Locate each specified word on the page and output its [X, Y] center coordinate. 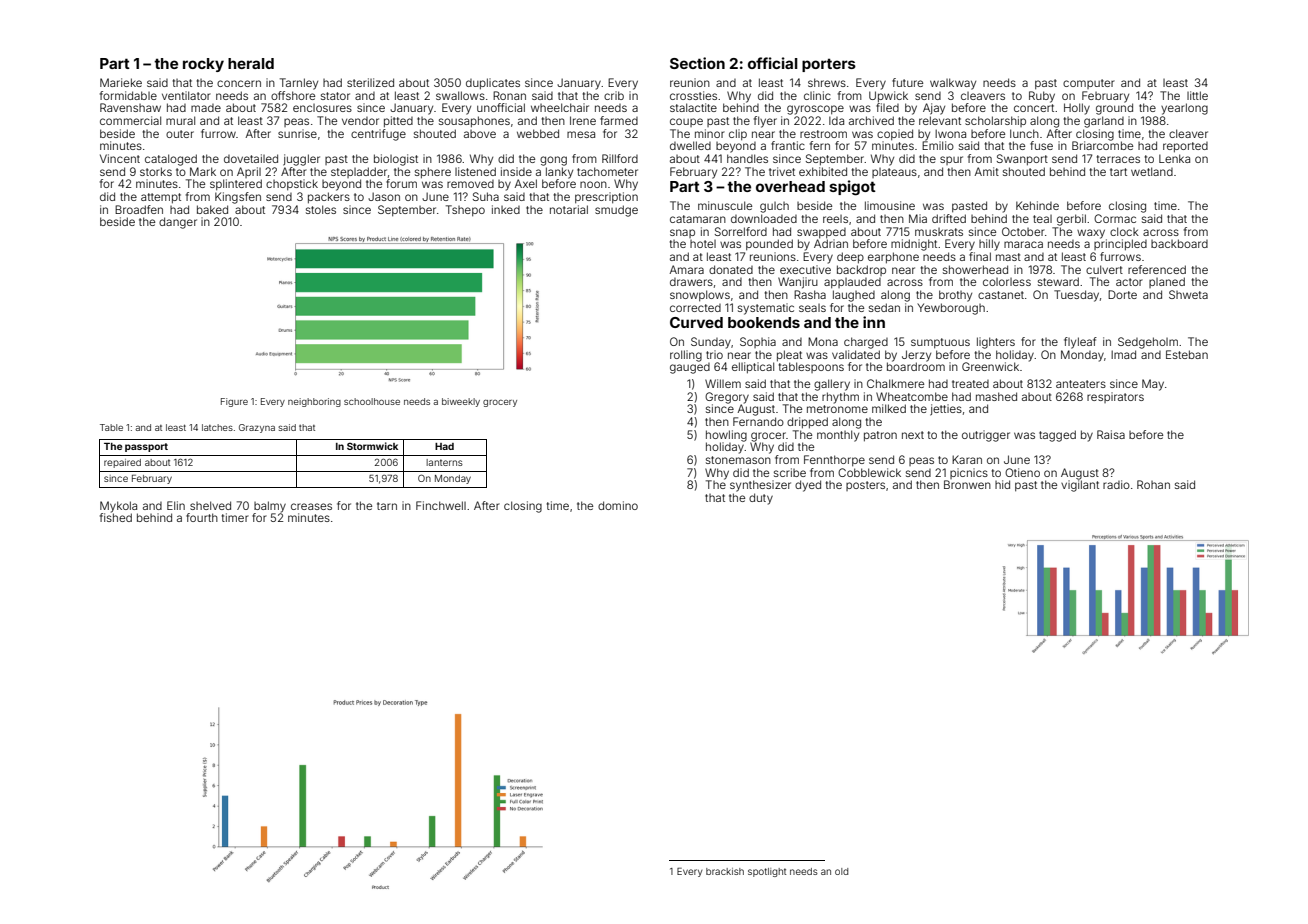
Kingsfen [238, 198]
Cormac [1115, 218]
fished [116, 517]
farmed [619, 120]
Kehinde [1037, 205]
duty [761, 499]
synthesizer [760, 486]
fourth [202, 517]
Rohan [1153, 484]
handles [747, 158]
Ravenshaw [130, 107]
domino [618, 505]
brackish [725, 871]
